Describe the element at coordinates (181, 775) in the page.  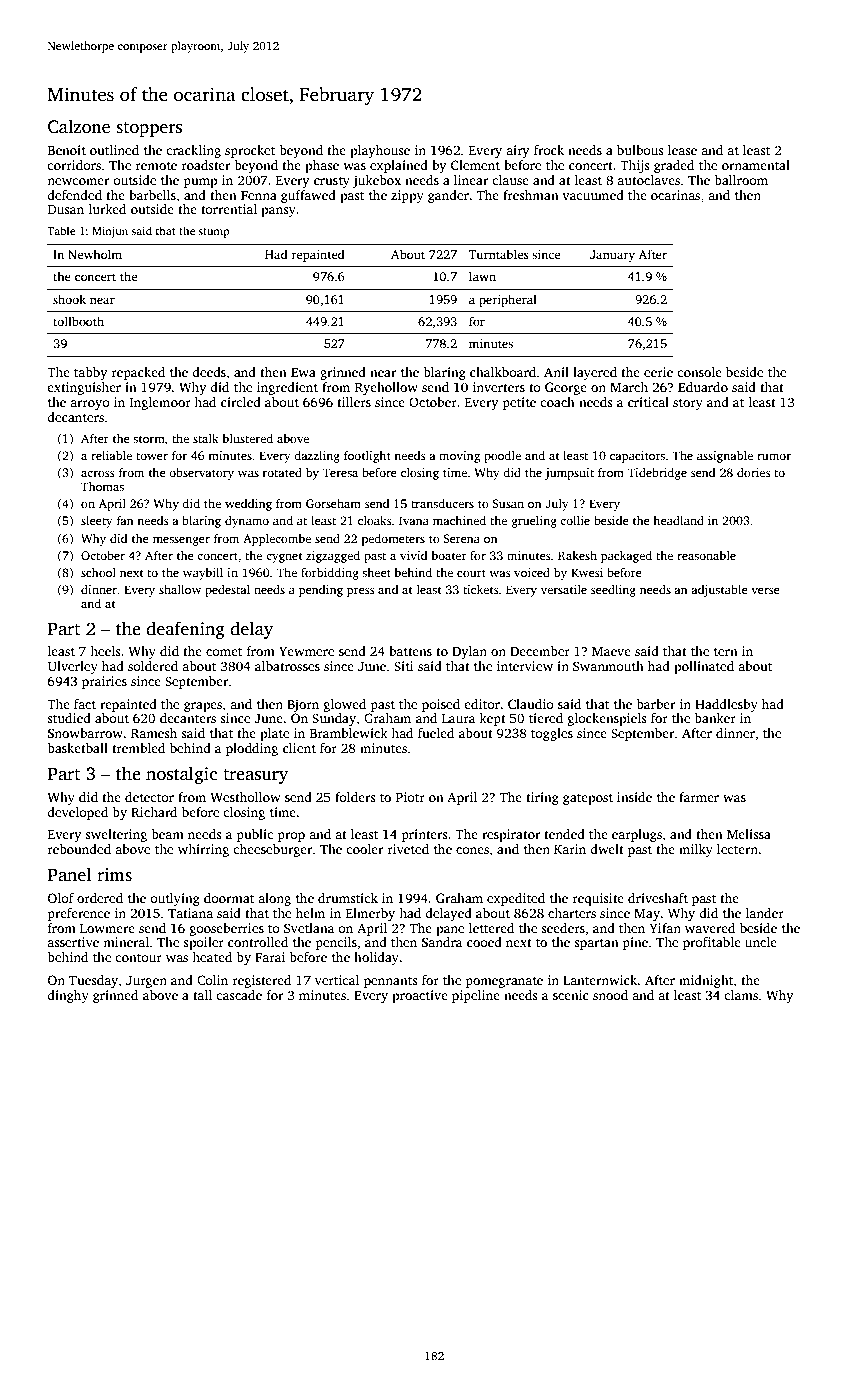
I see `nostalgic` at that location.
